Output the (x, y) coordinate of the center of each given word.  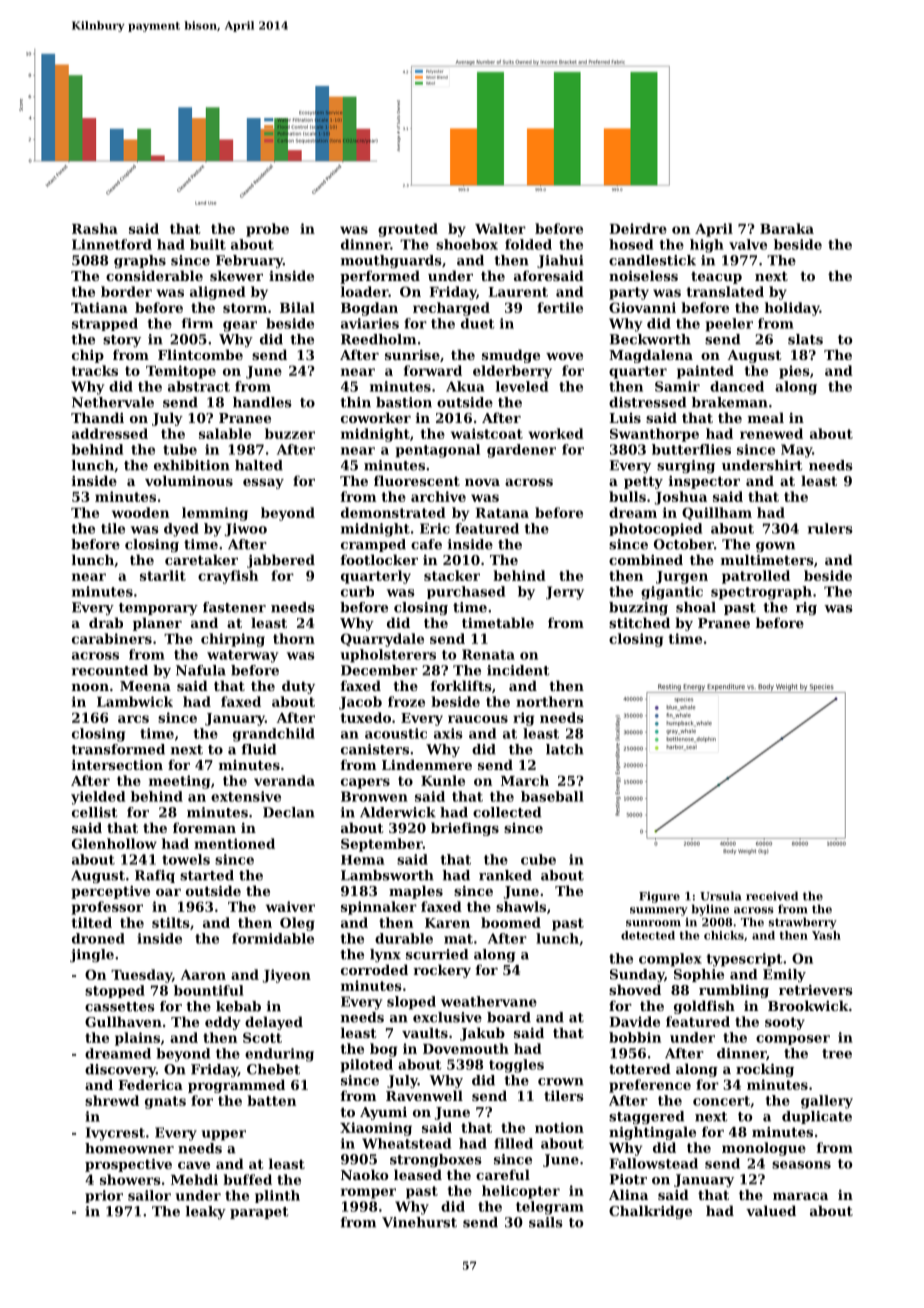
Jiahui (560, 261)
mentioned (234, 843)
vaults (425, 1032)
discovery (120, 1070)
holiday (792, 309)
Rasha (95, 228)
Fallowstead (654, 1163)
